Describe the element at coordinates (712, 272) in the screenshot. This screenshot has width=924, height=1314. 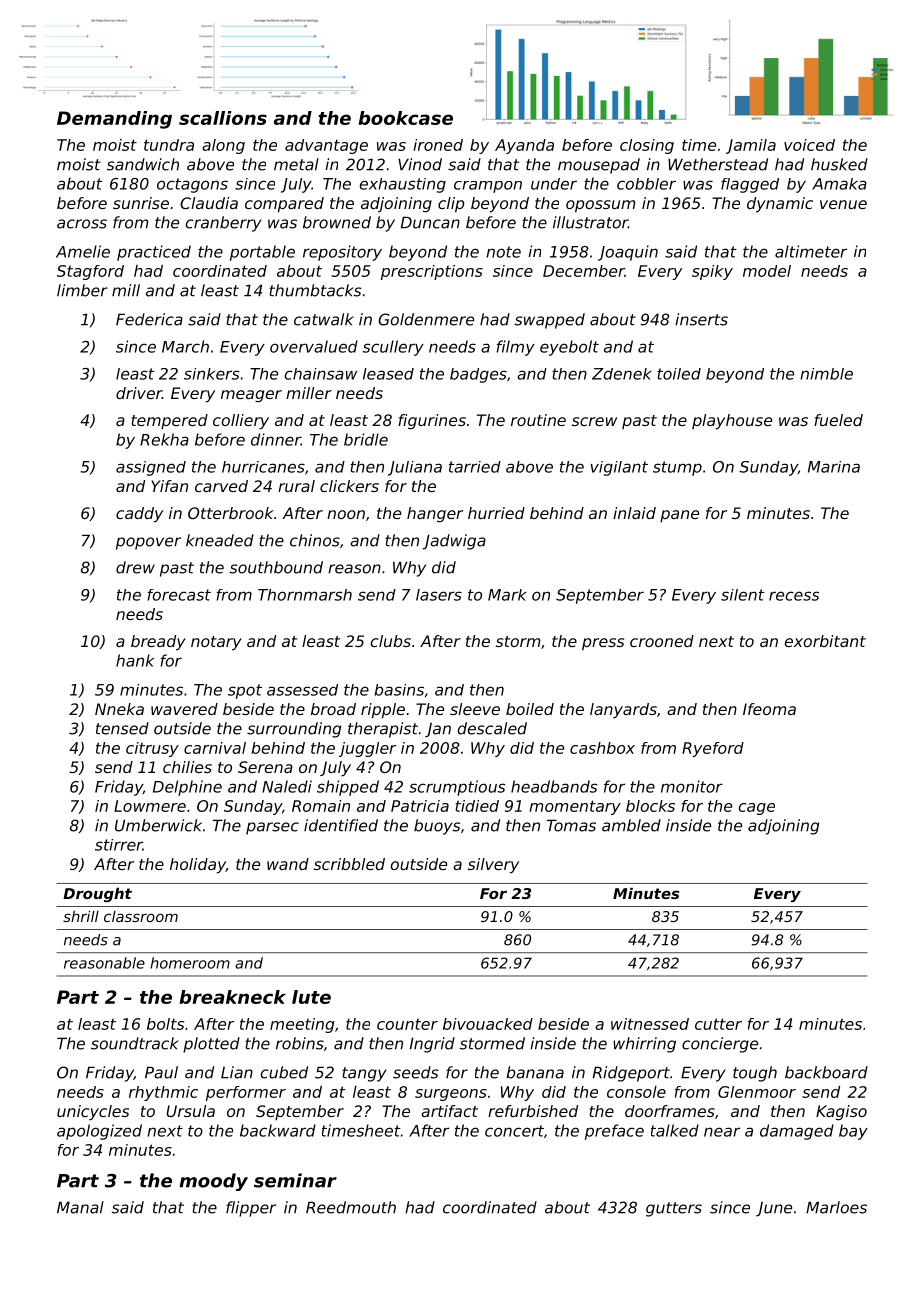
I see `spiky` at that location.
